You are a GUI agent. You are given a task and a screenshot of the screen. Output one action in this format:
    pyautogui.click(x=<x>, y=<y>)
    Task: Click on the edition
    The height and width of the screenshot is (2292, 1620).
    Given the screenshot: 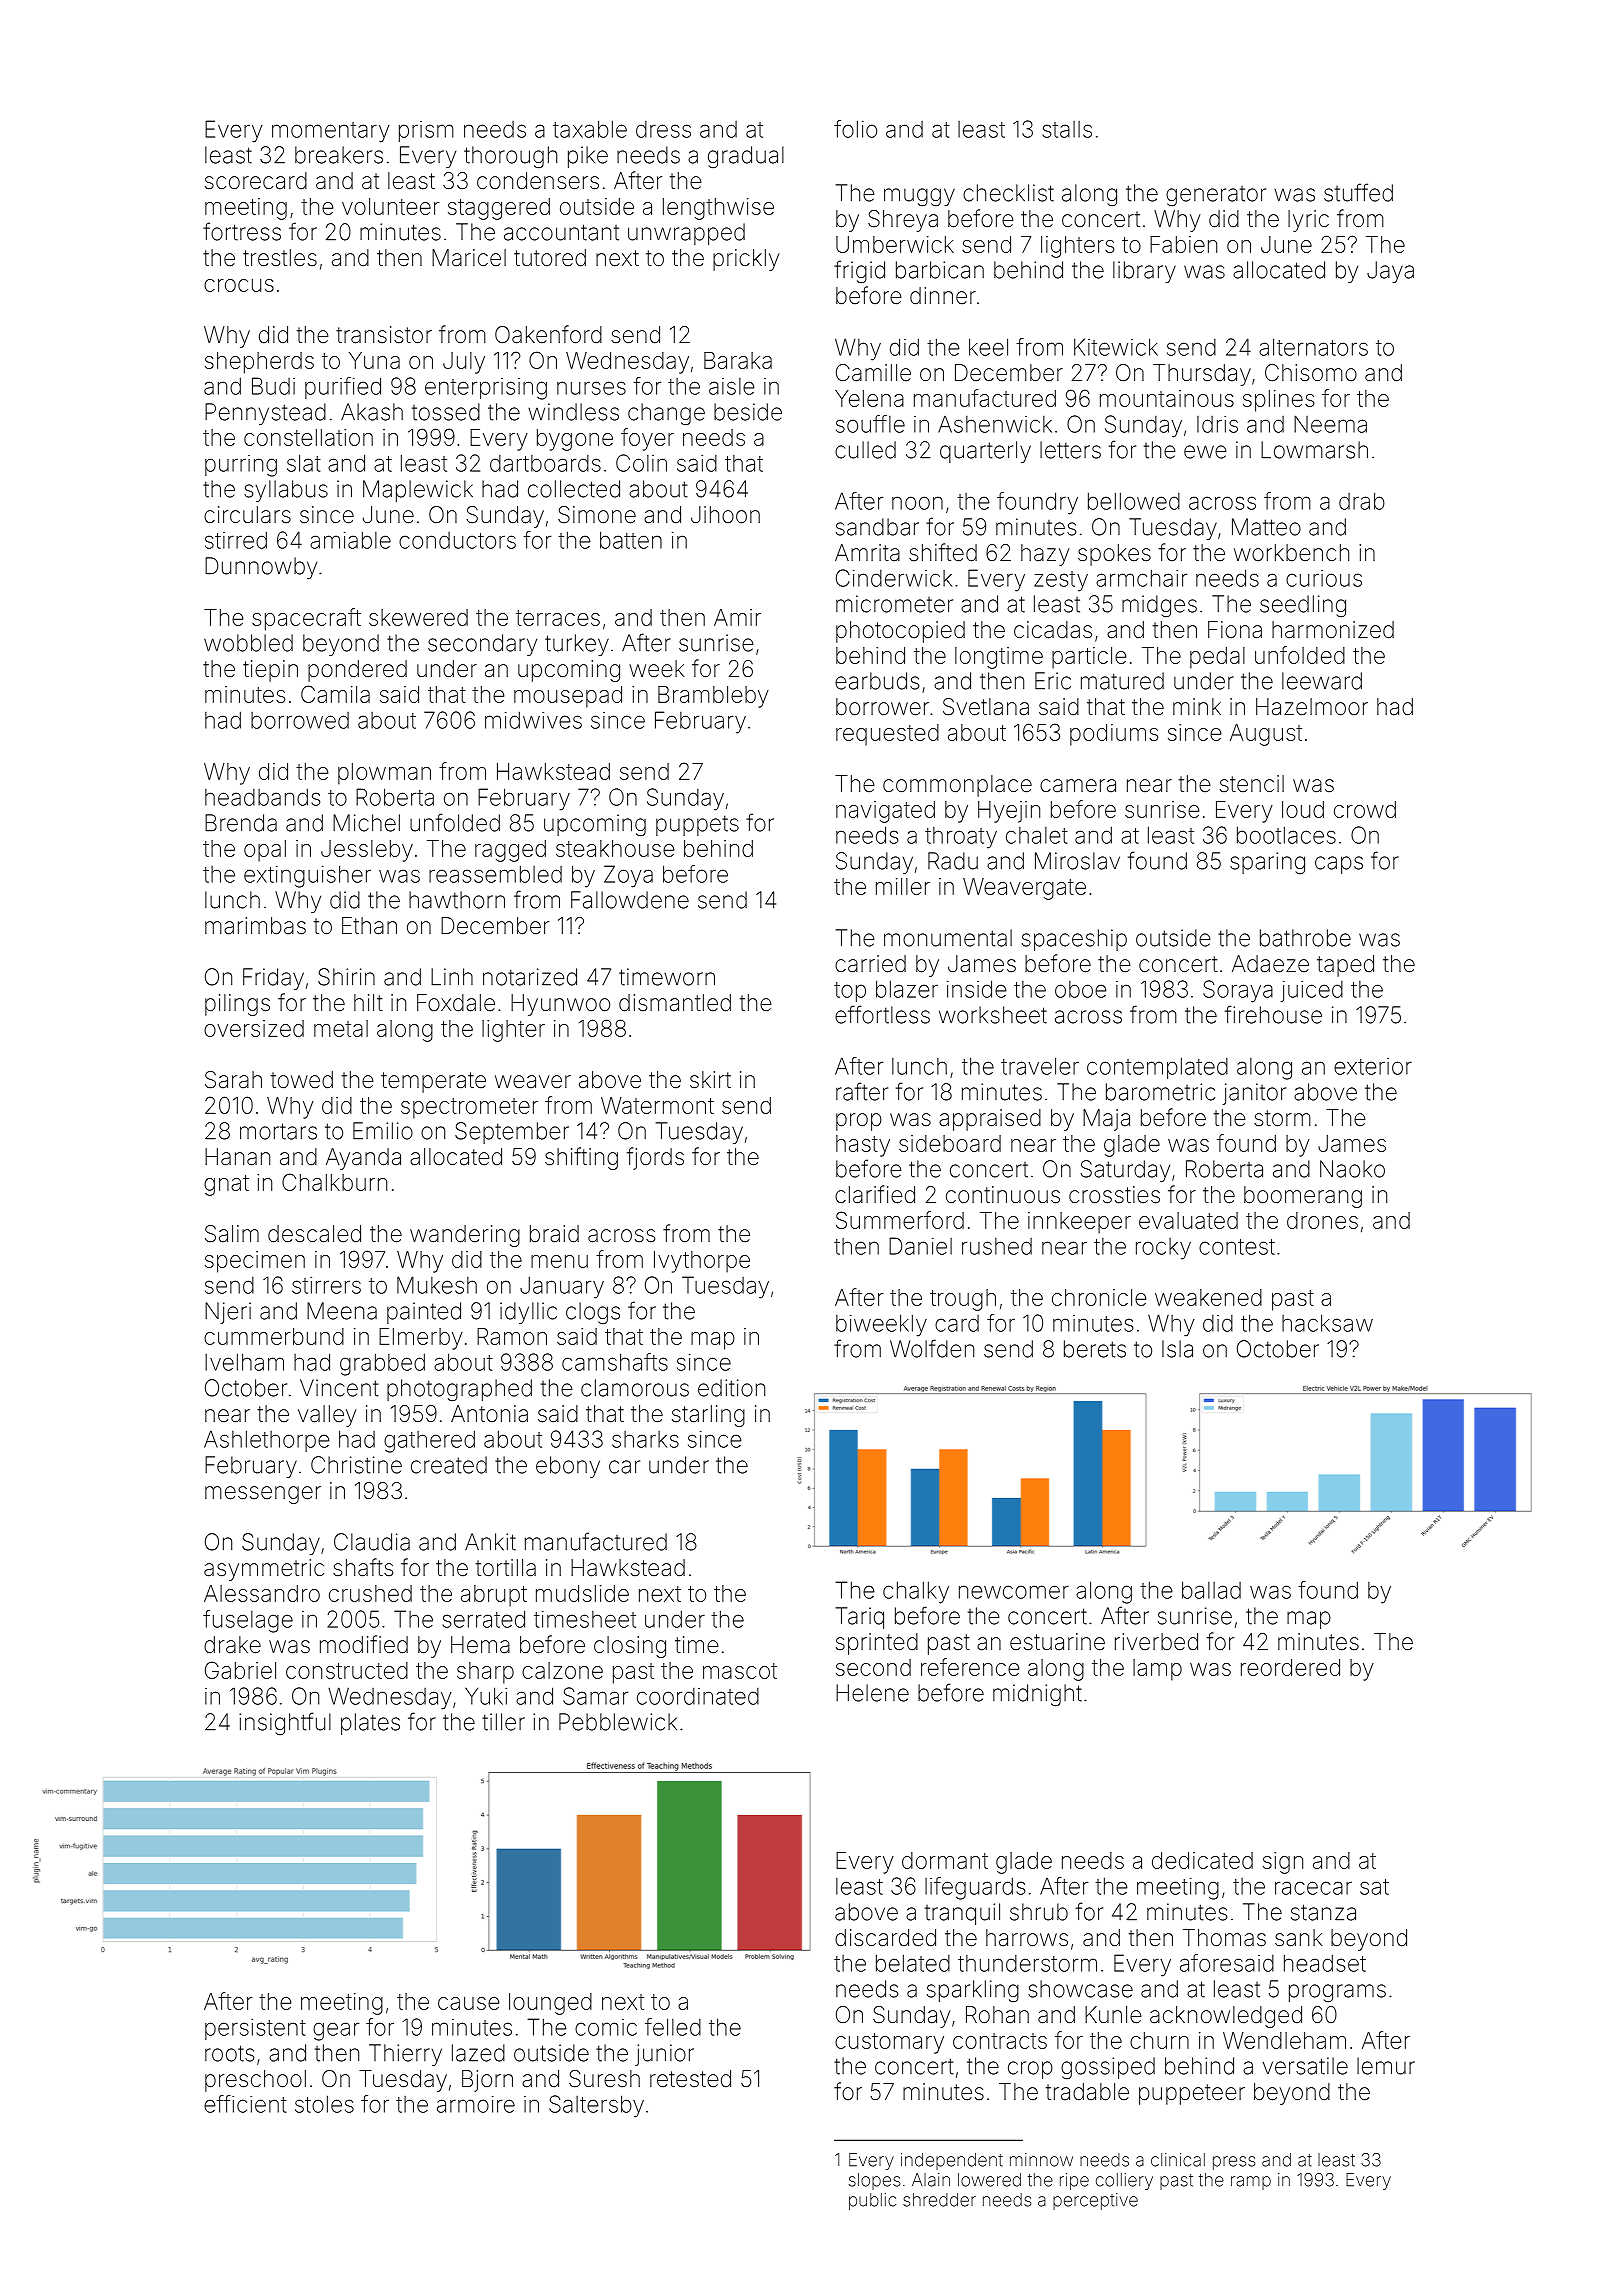 What is the action you would take?
    pyautogui.click(x=731, y=1388)
